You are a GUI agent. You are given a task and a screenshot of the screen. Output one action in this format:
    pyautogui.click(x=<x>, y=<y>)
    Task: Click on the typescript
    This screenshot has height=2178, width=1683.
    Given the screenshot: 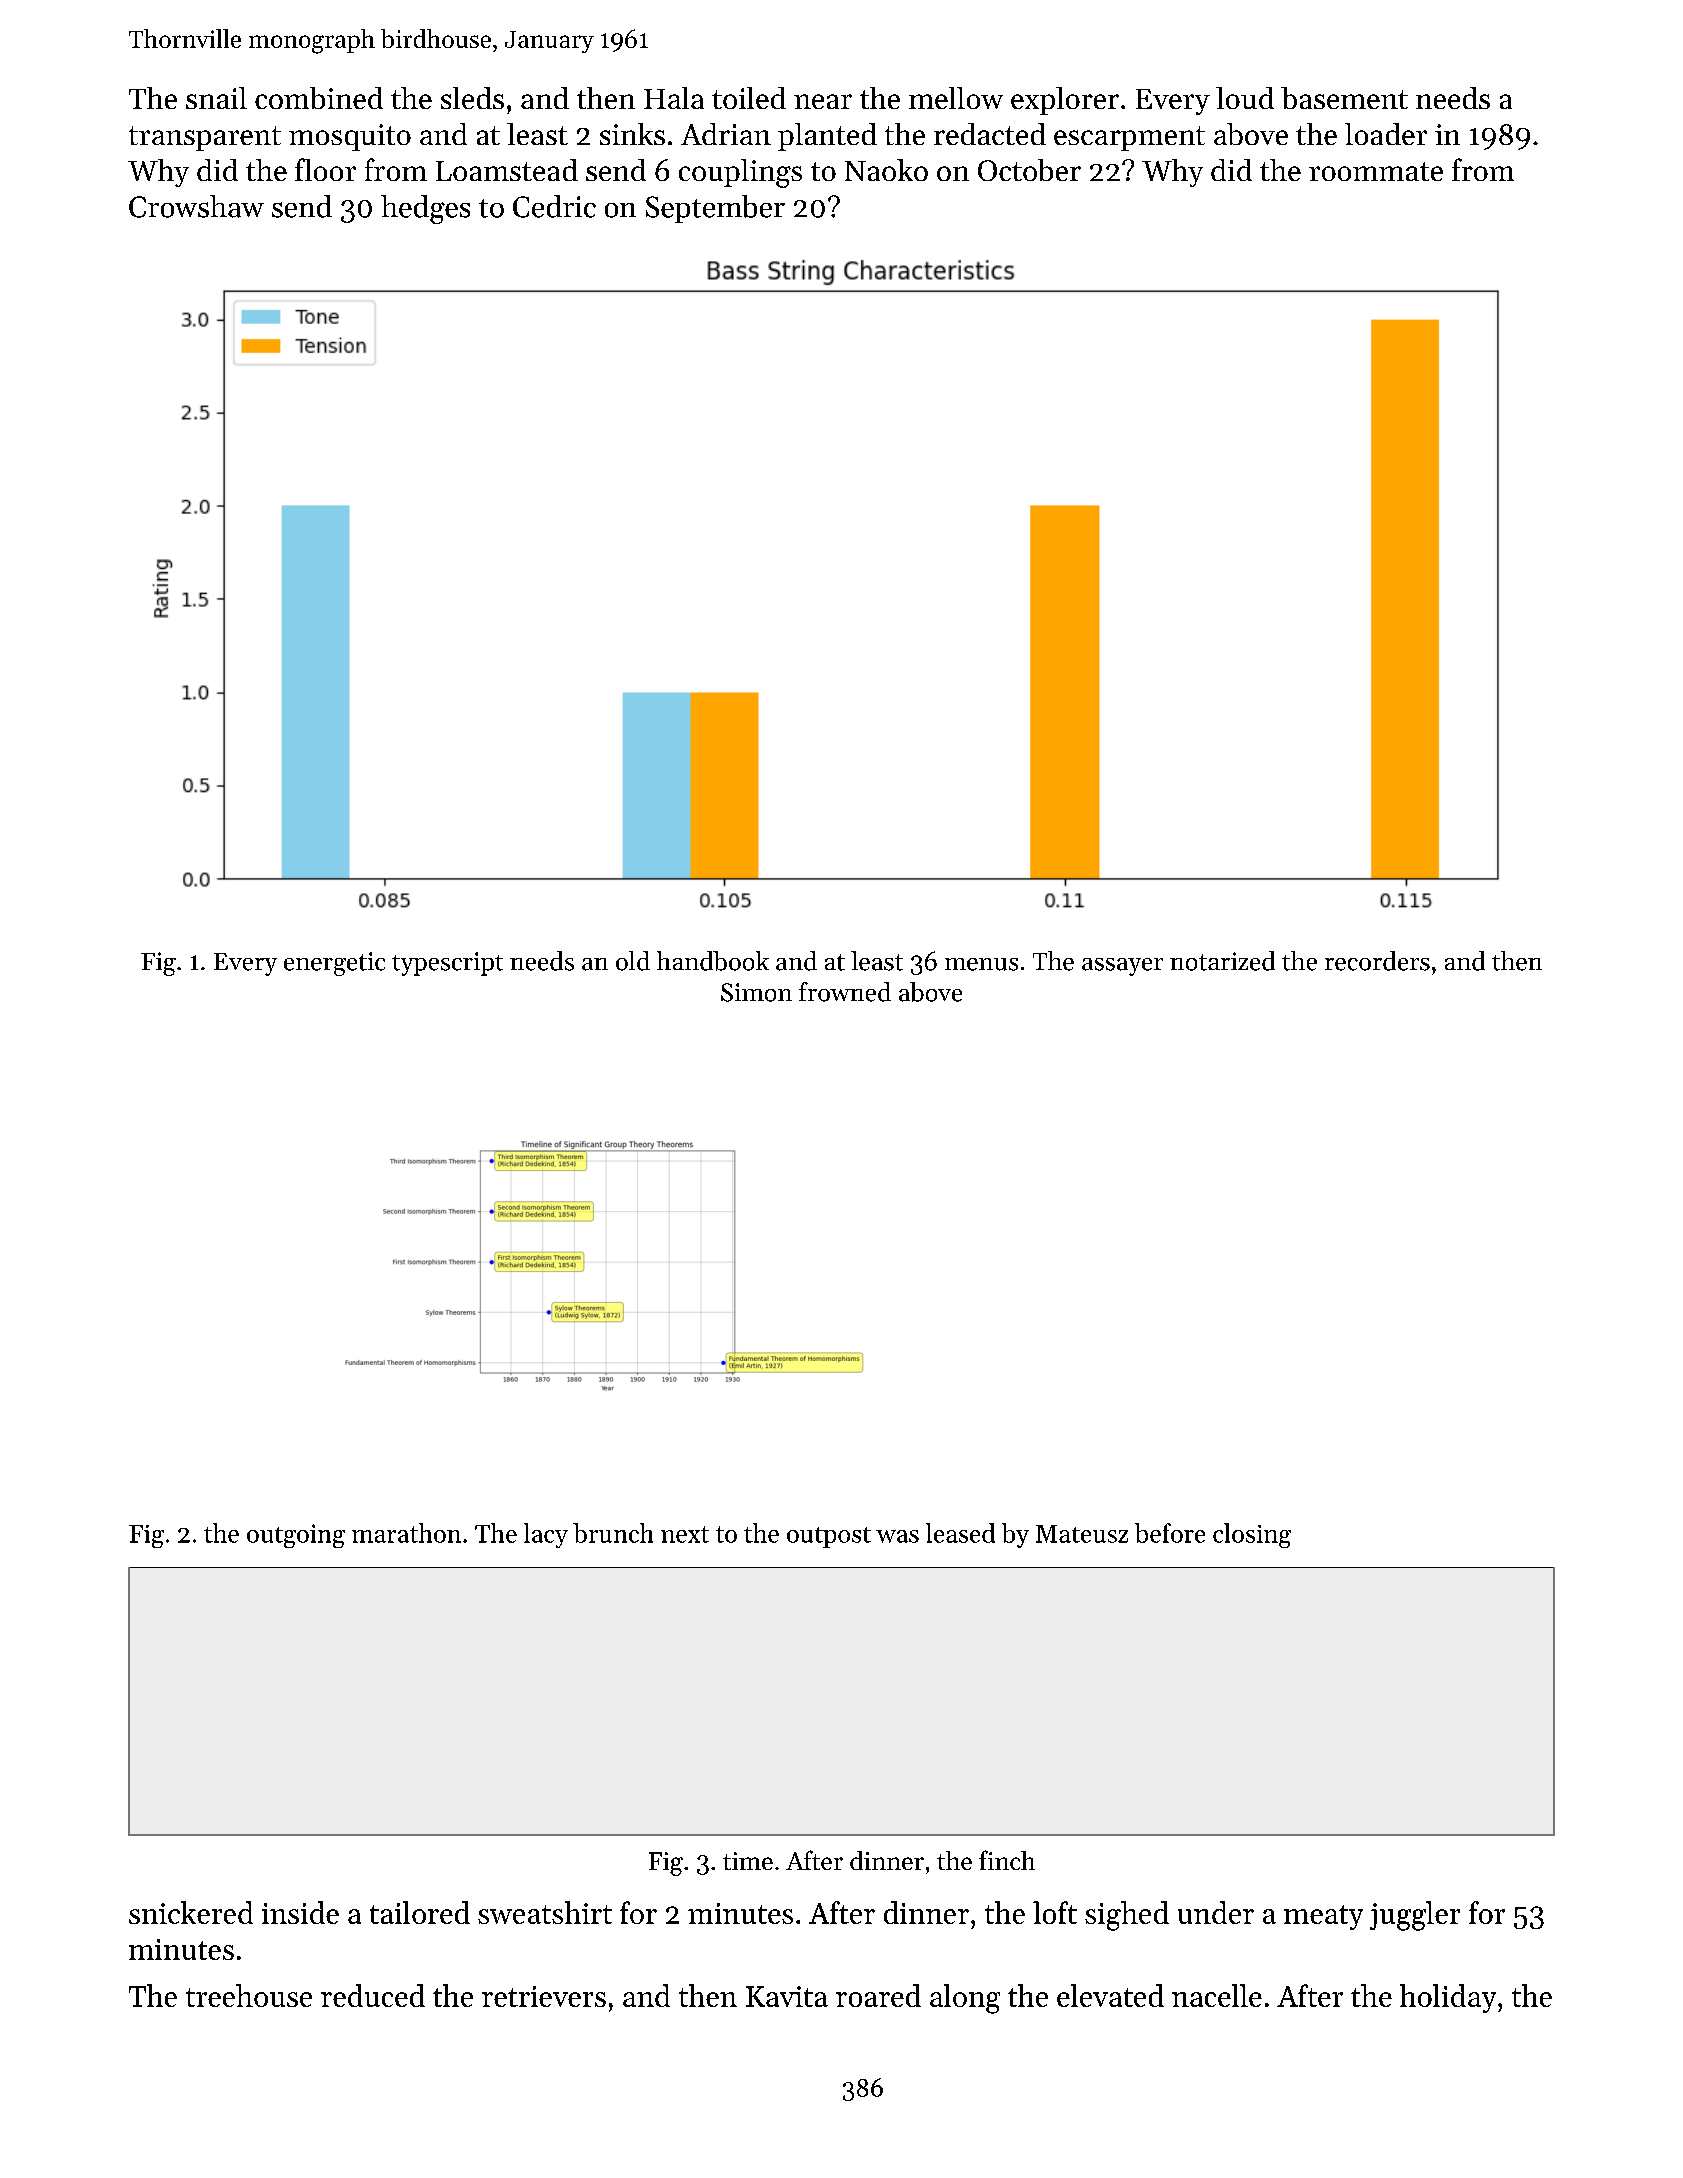 What is the action you would take?
    pyautogui.click(x=447, y=964)
